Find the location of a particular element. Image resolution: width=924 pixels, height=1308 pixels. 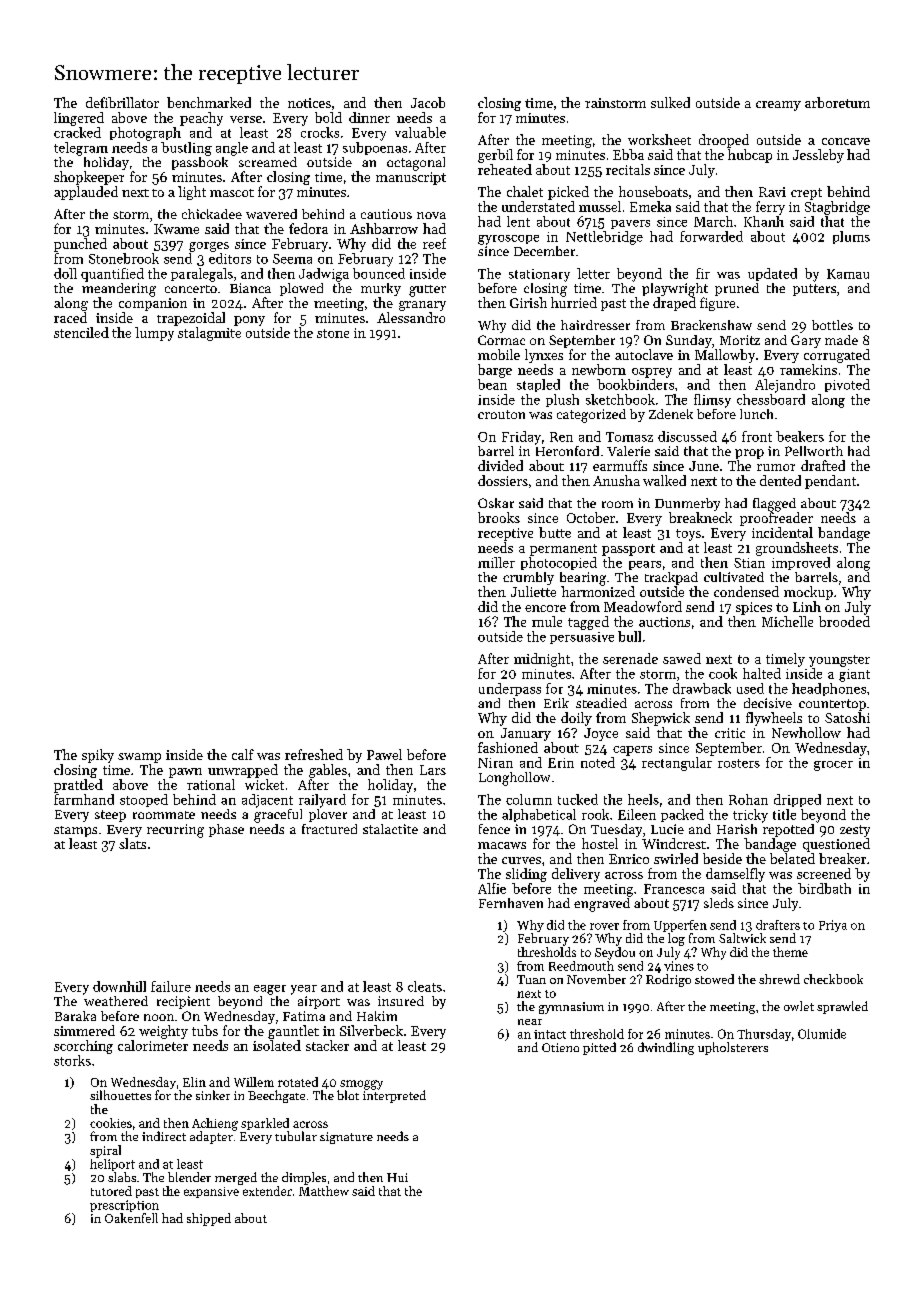

auctions is located at coordinates (664, 622).
